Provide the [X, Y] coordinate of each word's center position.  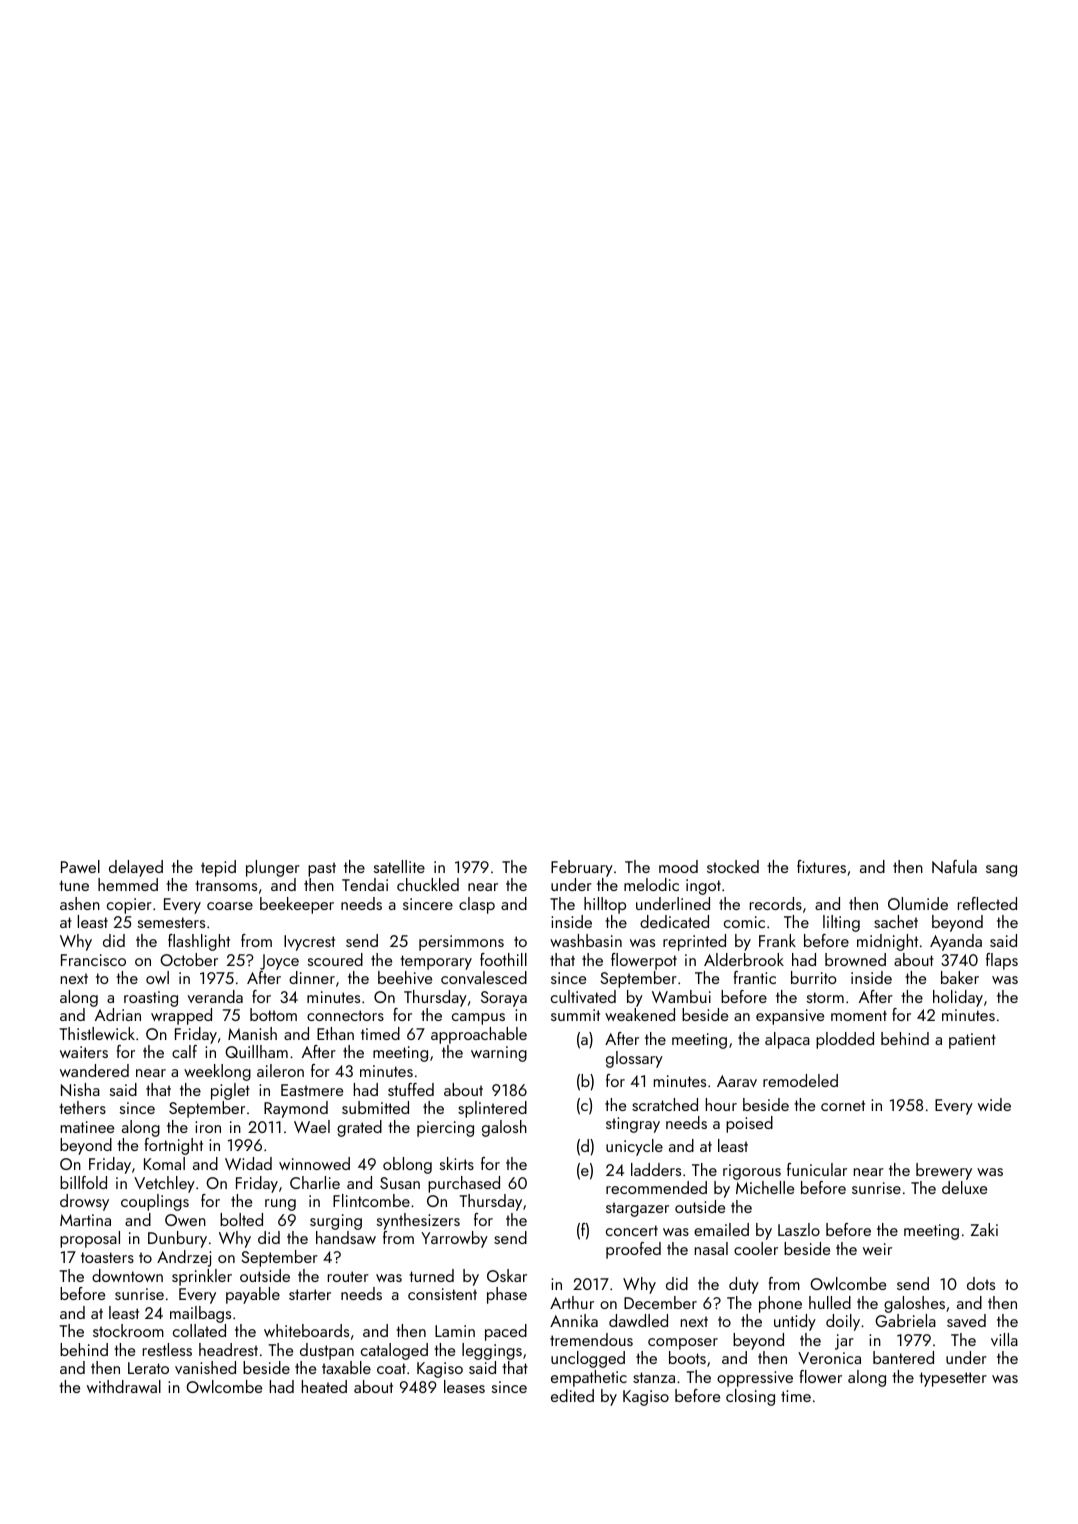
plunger [273, 868]
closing [750, 1397]
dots [981, 1283]
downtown [127, 1275]
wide [994, 1104]
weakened [640, 1014]
